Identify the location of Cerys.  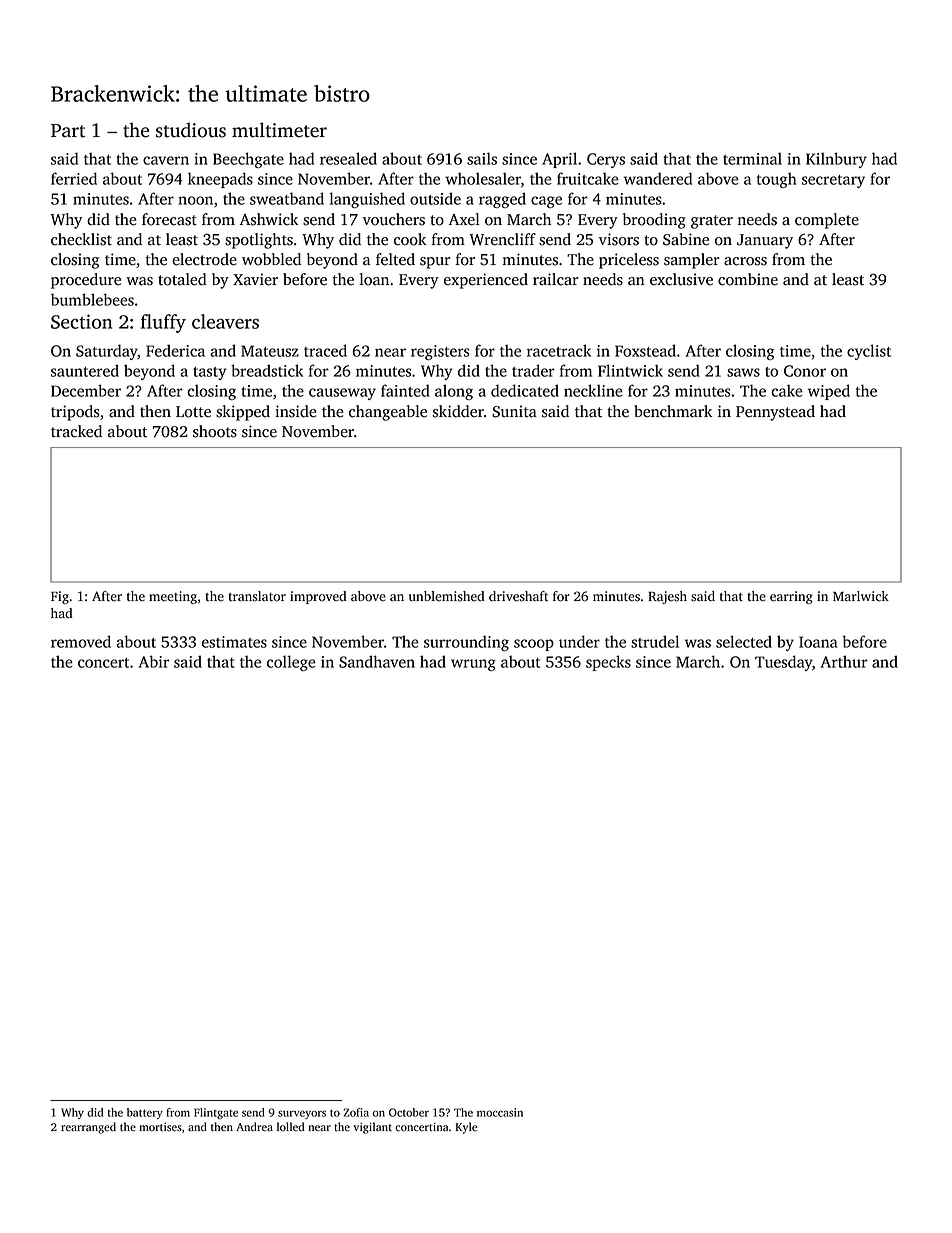
(606, 160).
